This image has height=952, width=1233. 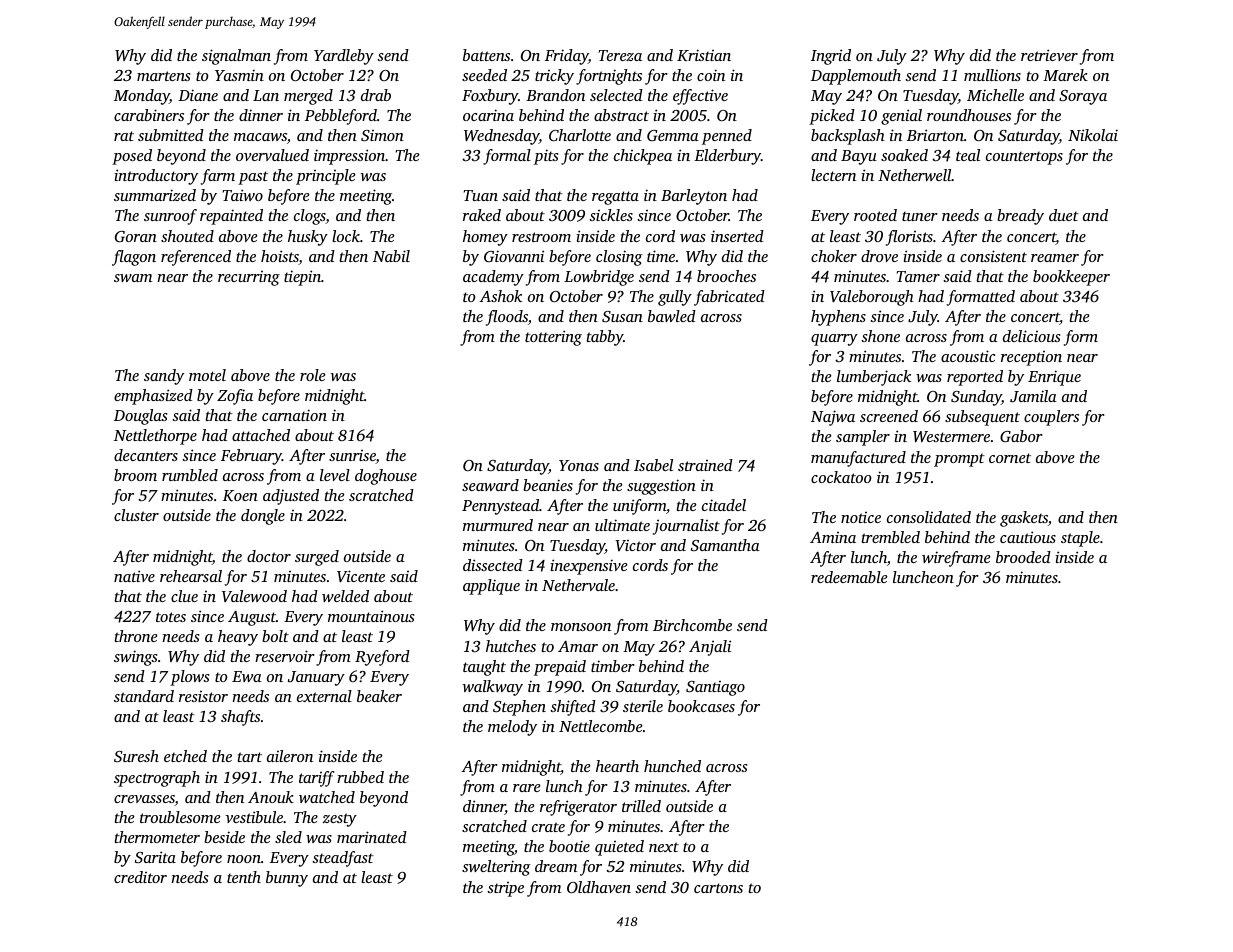 I want to click on inexpensive, so click(x=588, y=567).
